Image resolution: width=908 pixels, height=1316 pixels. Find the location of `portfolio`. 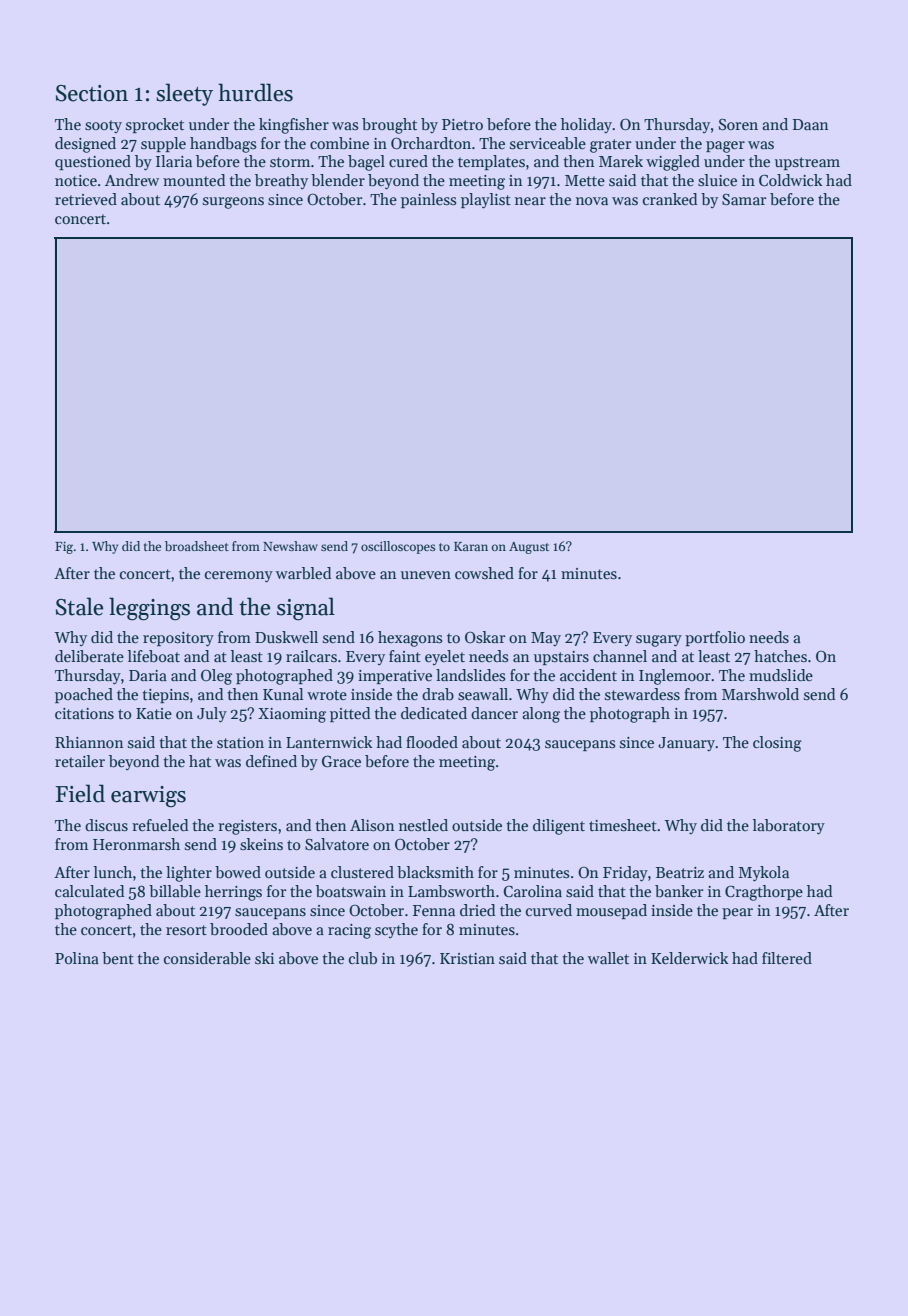

portfolio is located at coordinates (715, 638).
